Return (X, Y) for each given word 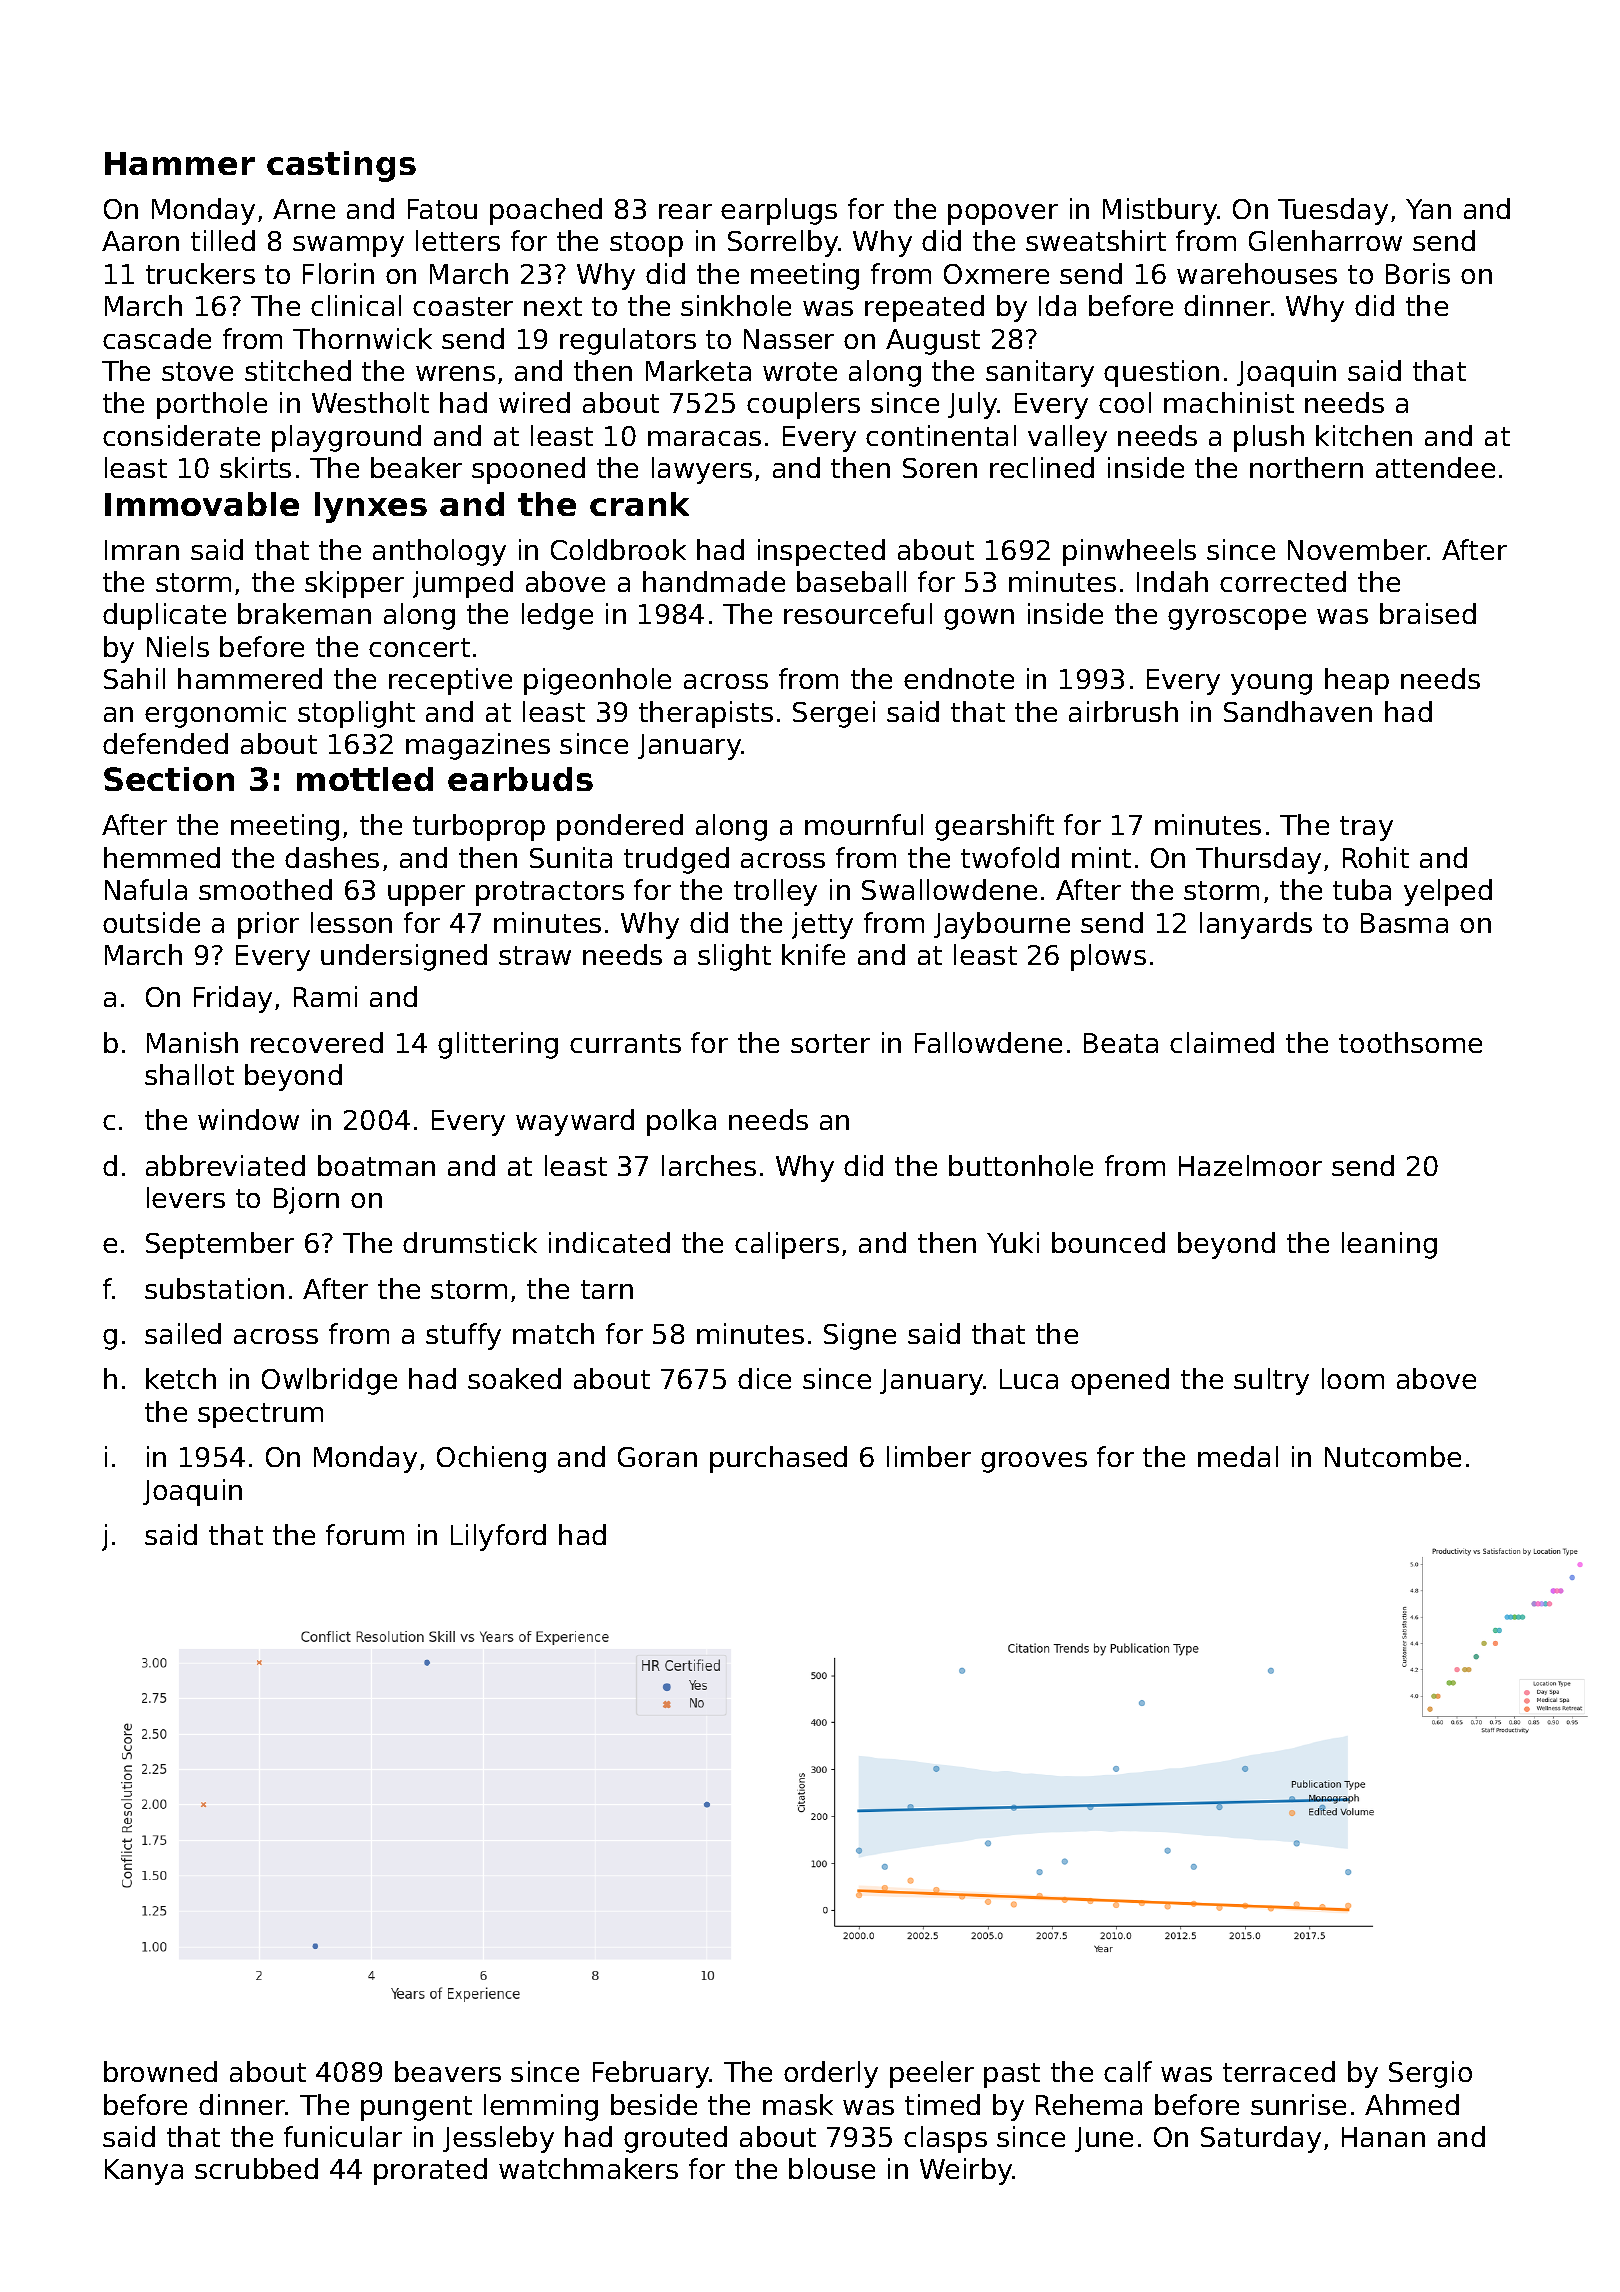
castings (341, 166)
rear (685, 211)
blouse (832, 2168)
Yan (1428, 209)
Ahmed (1412, 2104)
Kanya (144, 2172)
